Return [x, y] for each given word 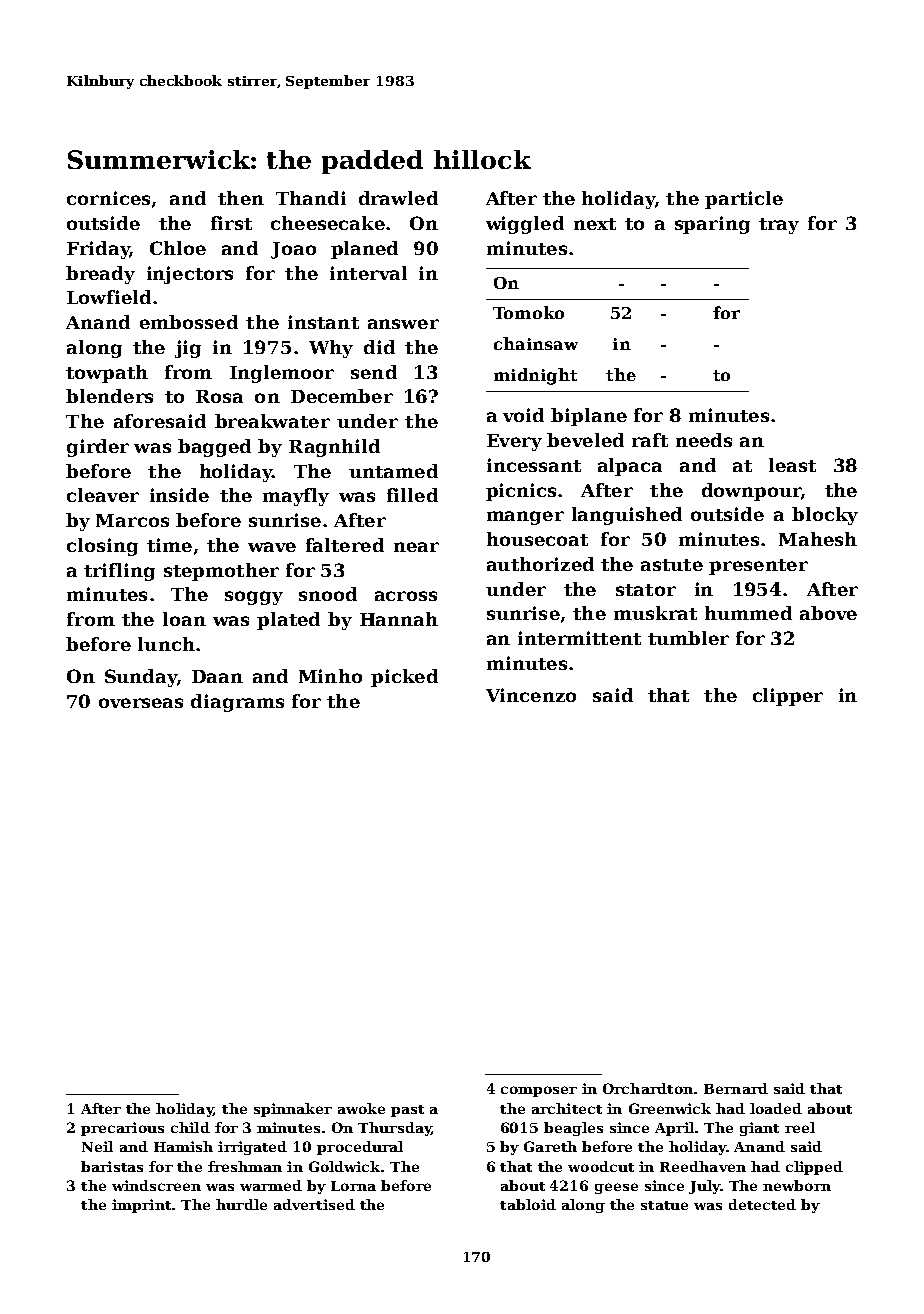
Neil [97, 1146]
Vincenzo [531, 695]
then [241, 198]
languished [627, 516]
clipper [788, 697]
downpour [751, 492]
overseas [141, 703]
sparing [712, 225]
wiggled [525, 225]
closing [102, 547]
